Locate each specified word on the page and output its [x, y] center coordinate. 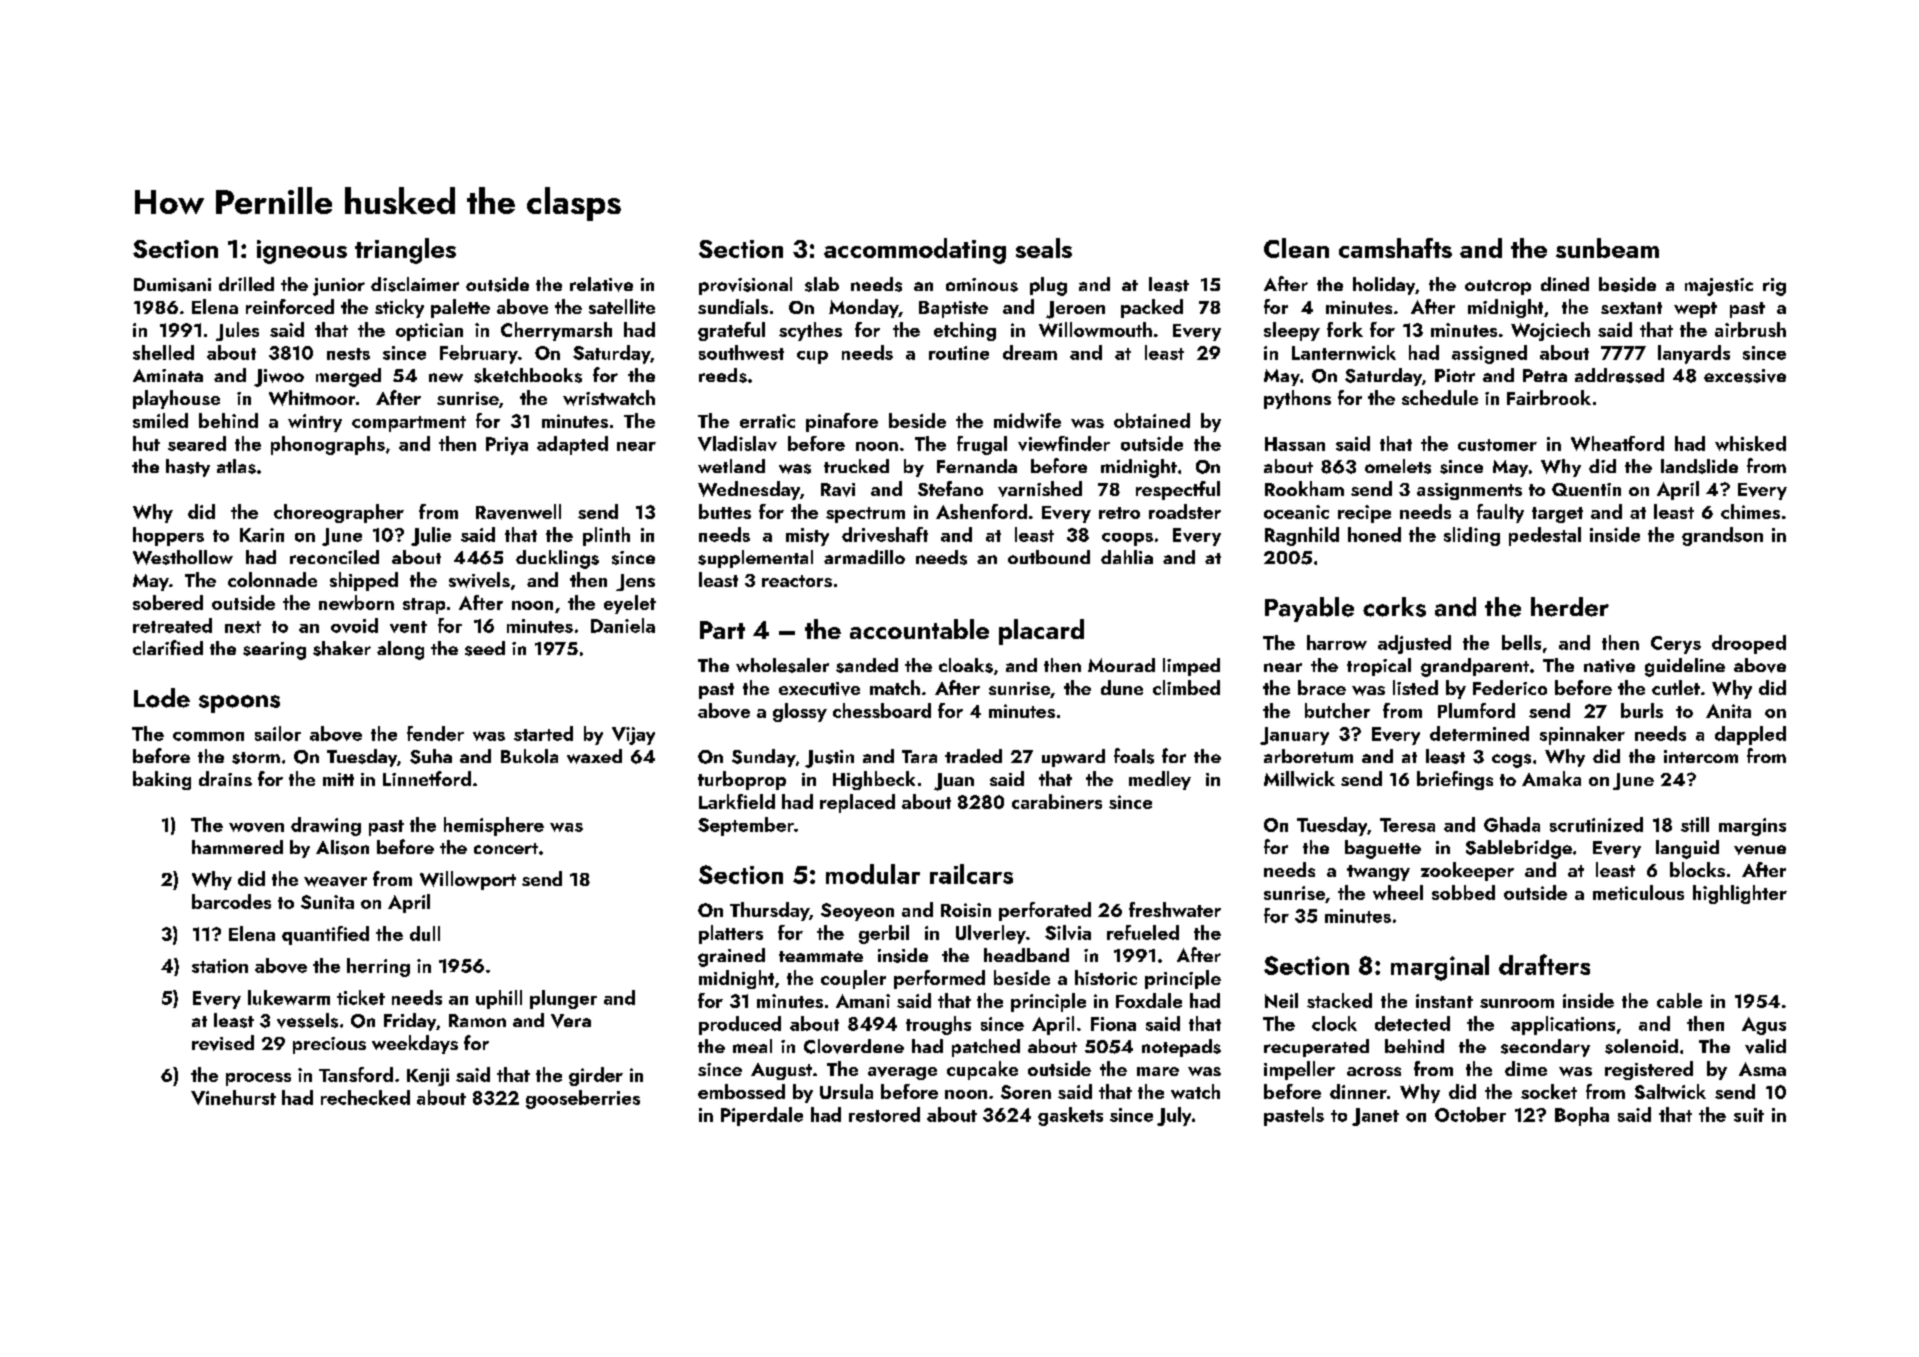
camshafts [1395, 248]
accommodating [915, 251]
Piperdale [762, 1116]
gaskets [1070, 1116]
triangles [405, 251]
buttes [725, 511]
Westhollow [183, 557]
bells [1521, 642]
